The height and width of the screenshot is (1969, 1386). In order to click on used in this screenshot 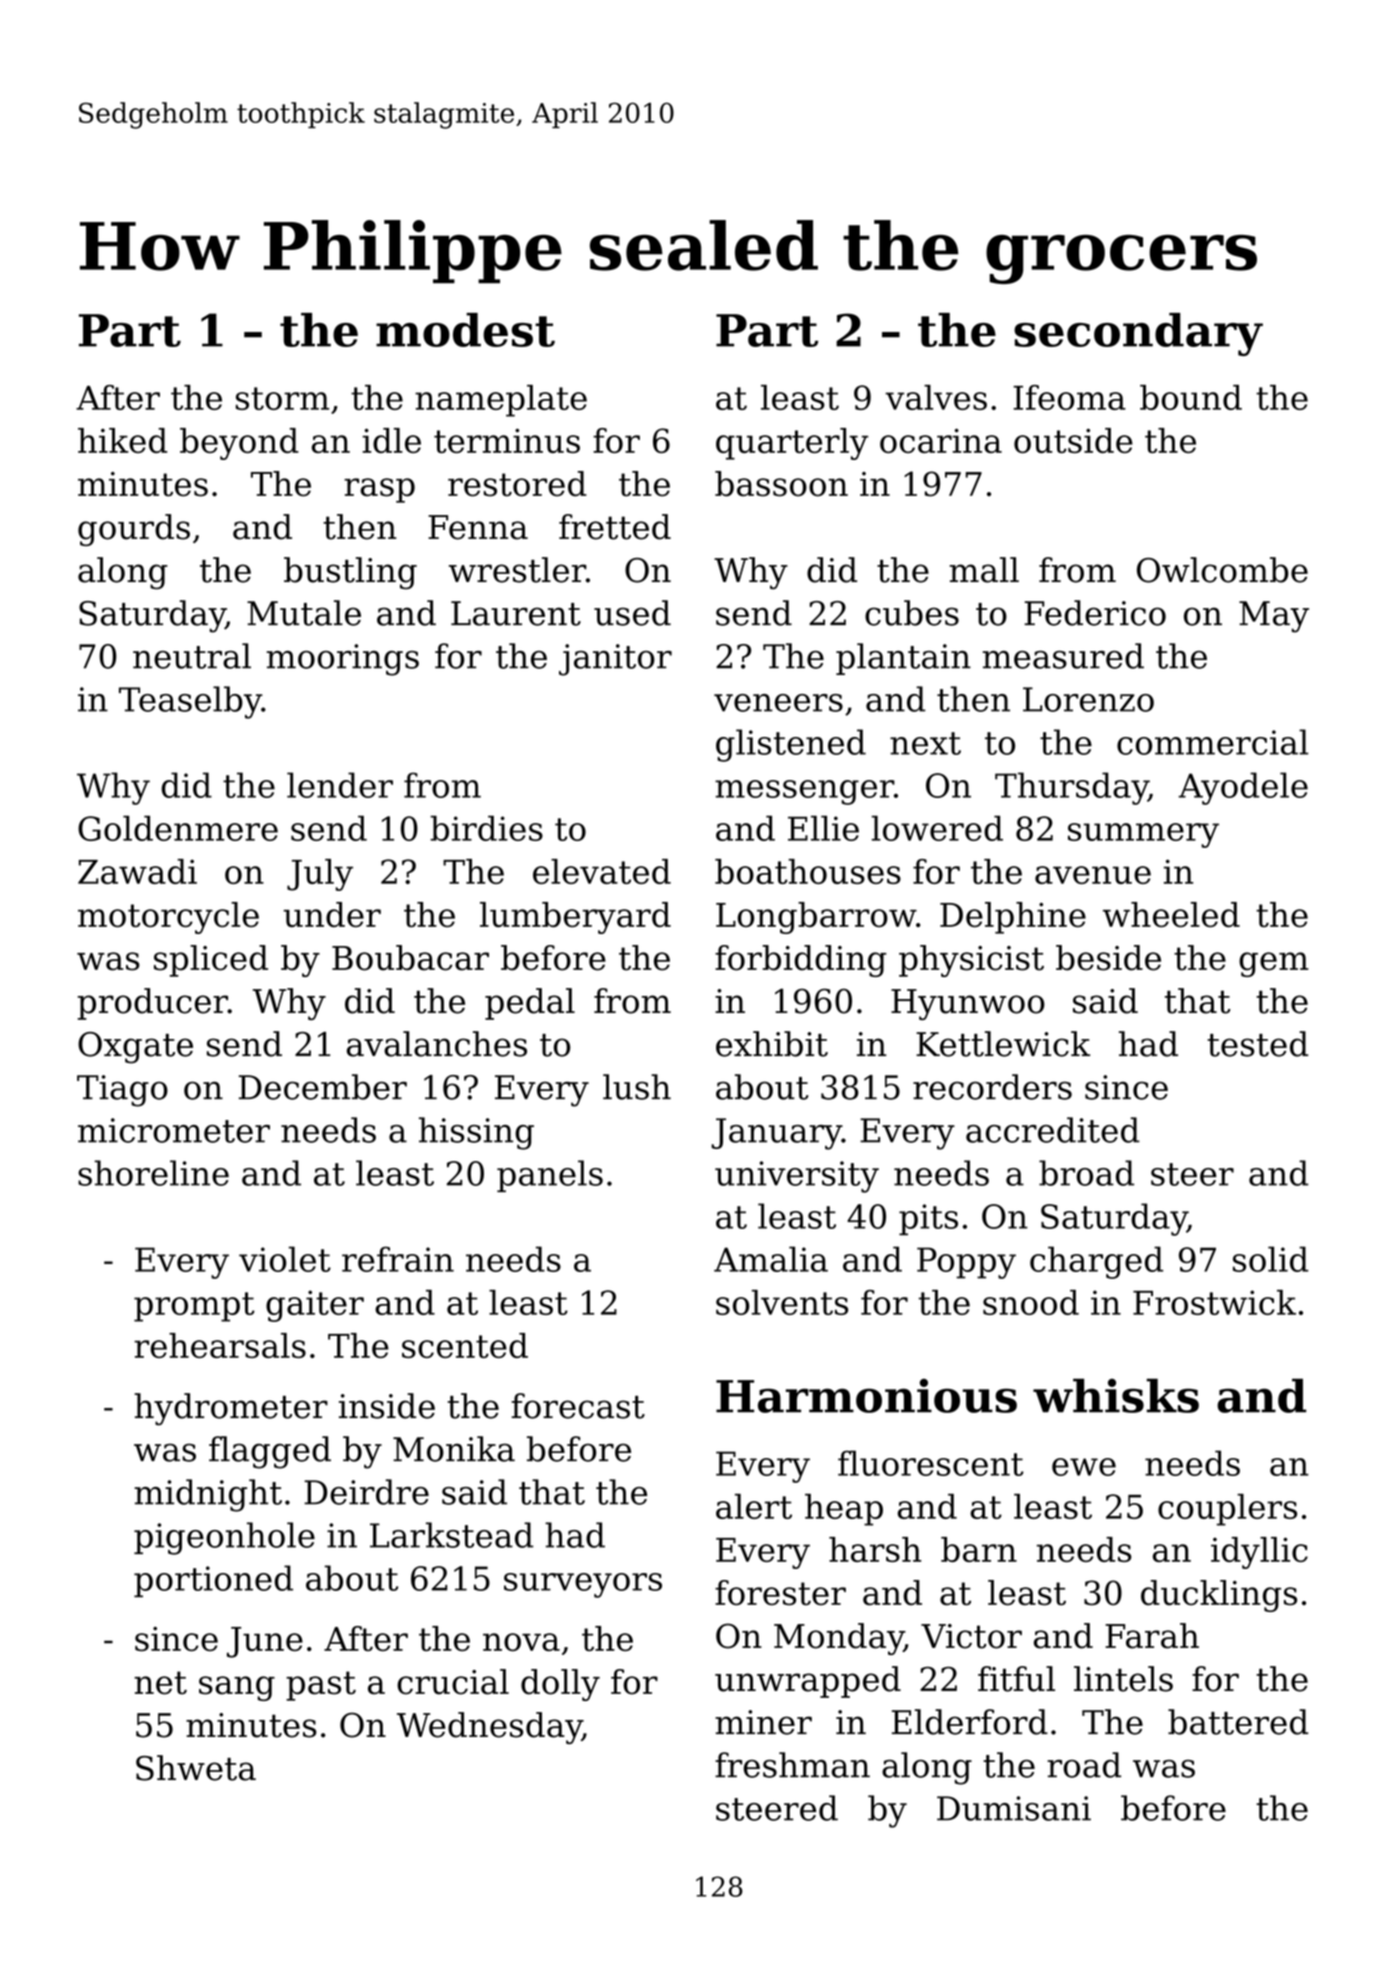, I will do `click(632, 613)`.
